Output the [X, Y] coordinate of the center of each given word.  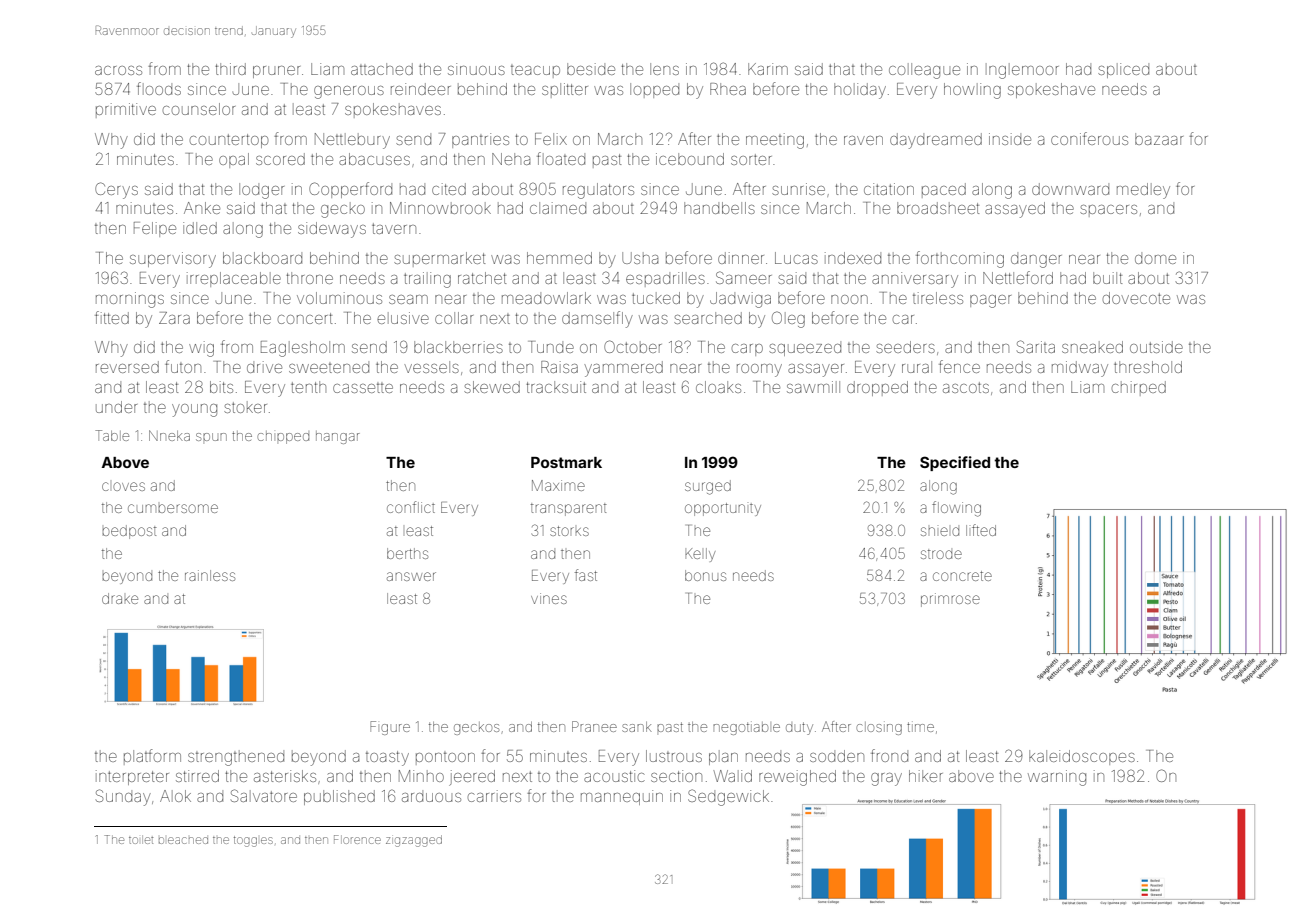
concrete [962, 576]
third [230, 69]
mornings [130, 300]
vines [549, 598]
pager [990, 301]
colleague [924, 71]
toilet [141, 840]
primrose [950, 600]
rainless [210, 575]
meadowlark [546, 298]
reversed [127, 367]
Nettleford [1018, 277]
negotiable [746, 728]
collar [454, 318]
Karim [768, 69]
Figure [390, 728]
